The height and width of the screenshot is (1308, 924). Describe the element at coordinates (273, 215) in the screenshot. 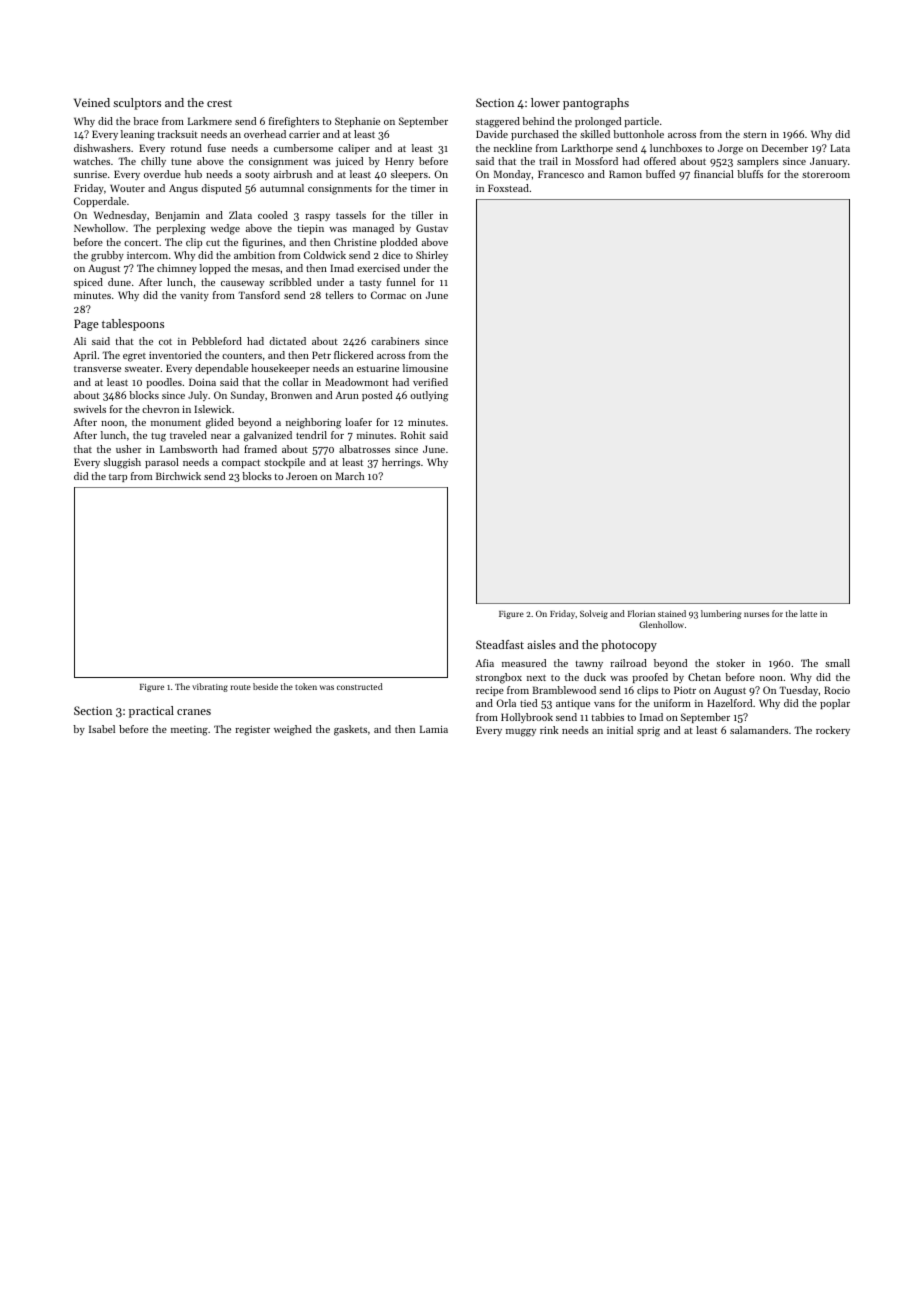

I see `cooled` at that location.
